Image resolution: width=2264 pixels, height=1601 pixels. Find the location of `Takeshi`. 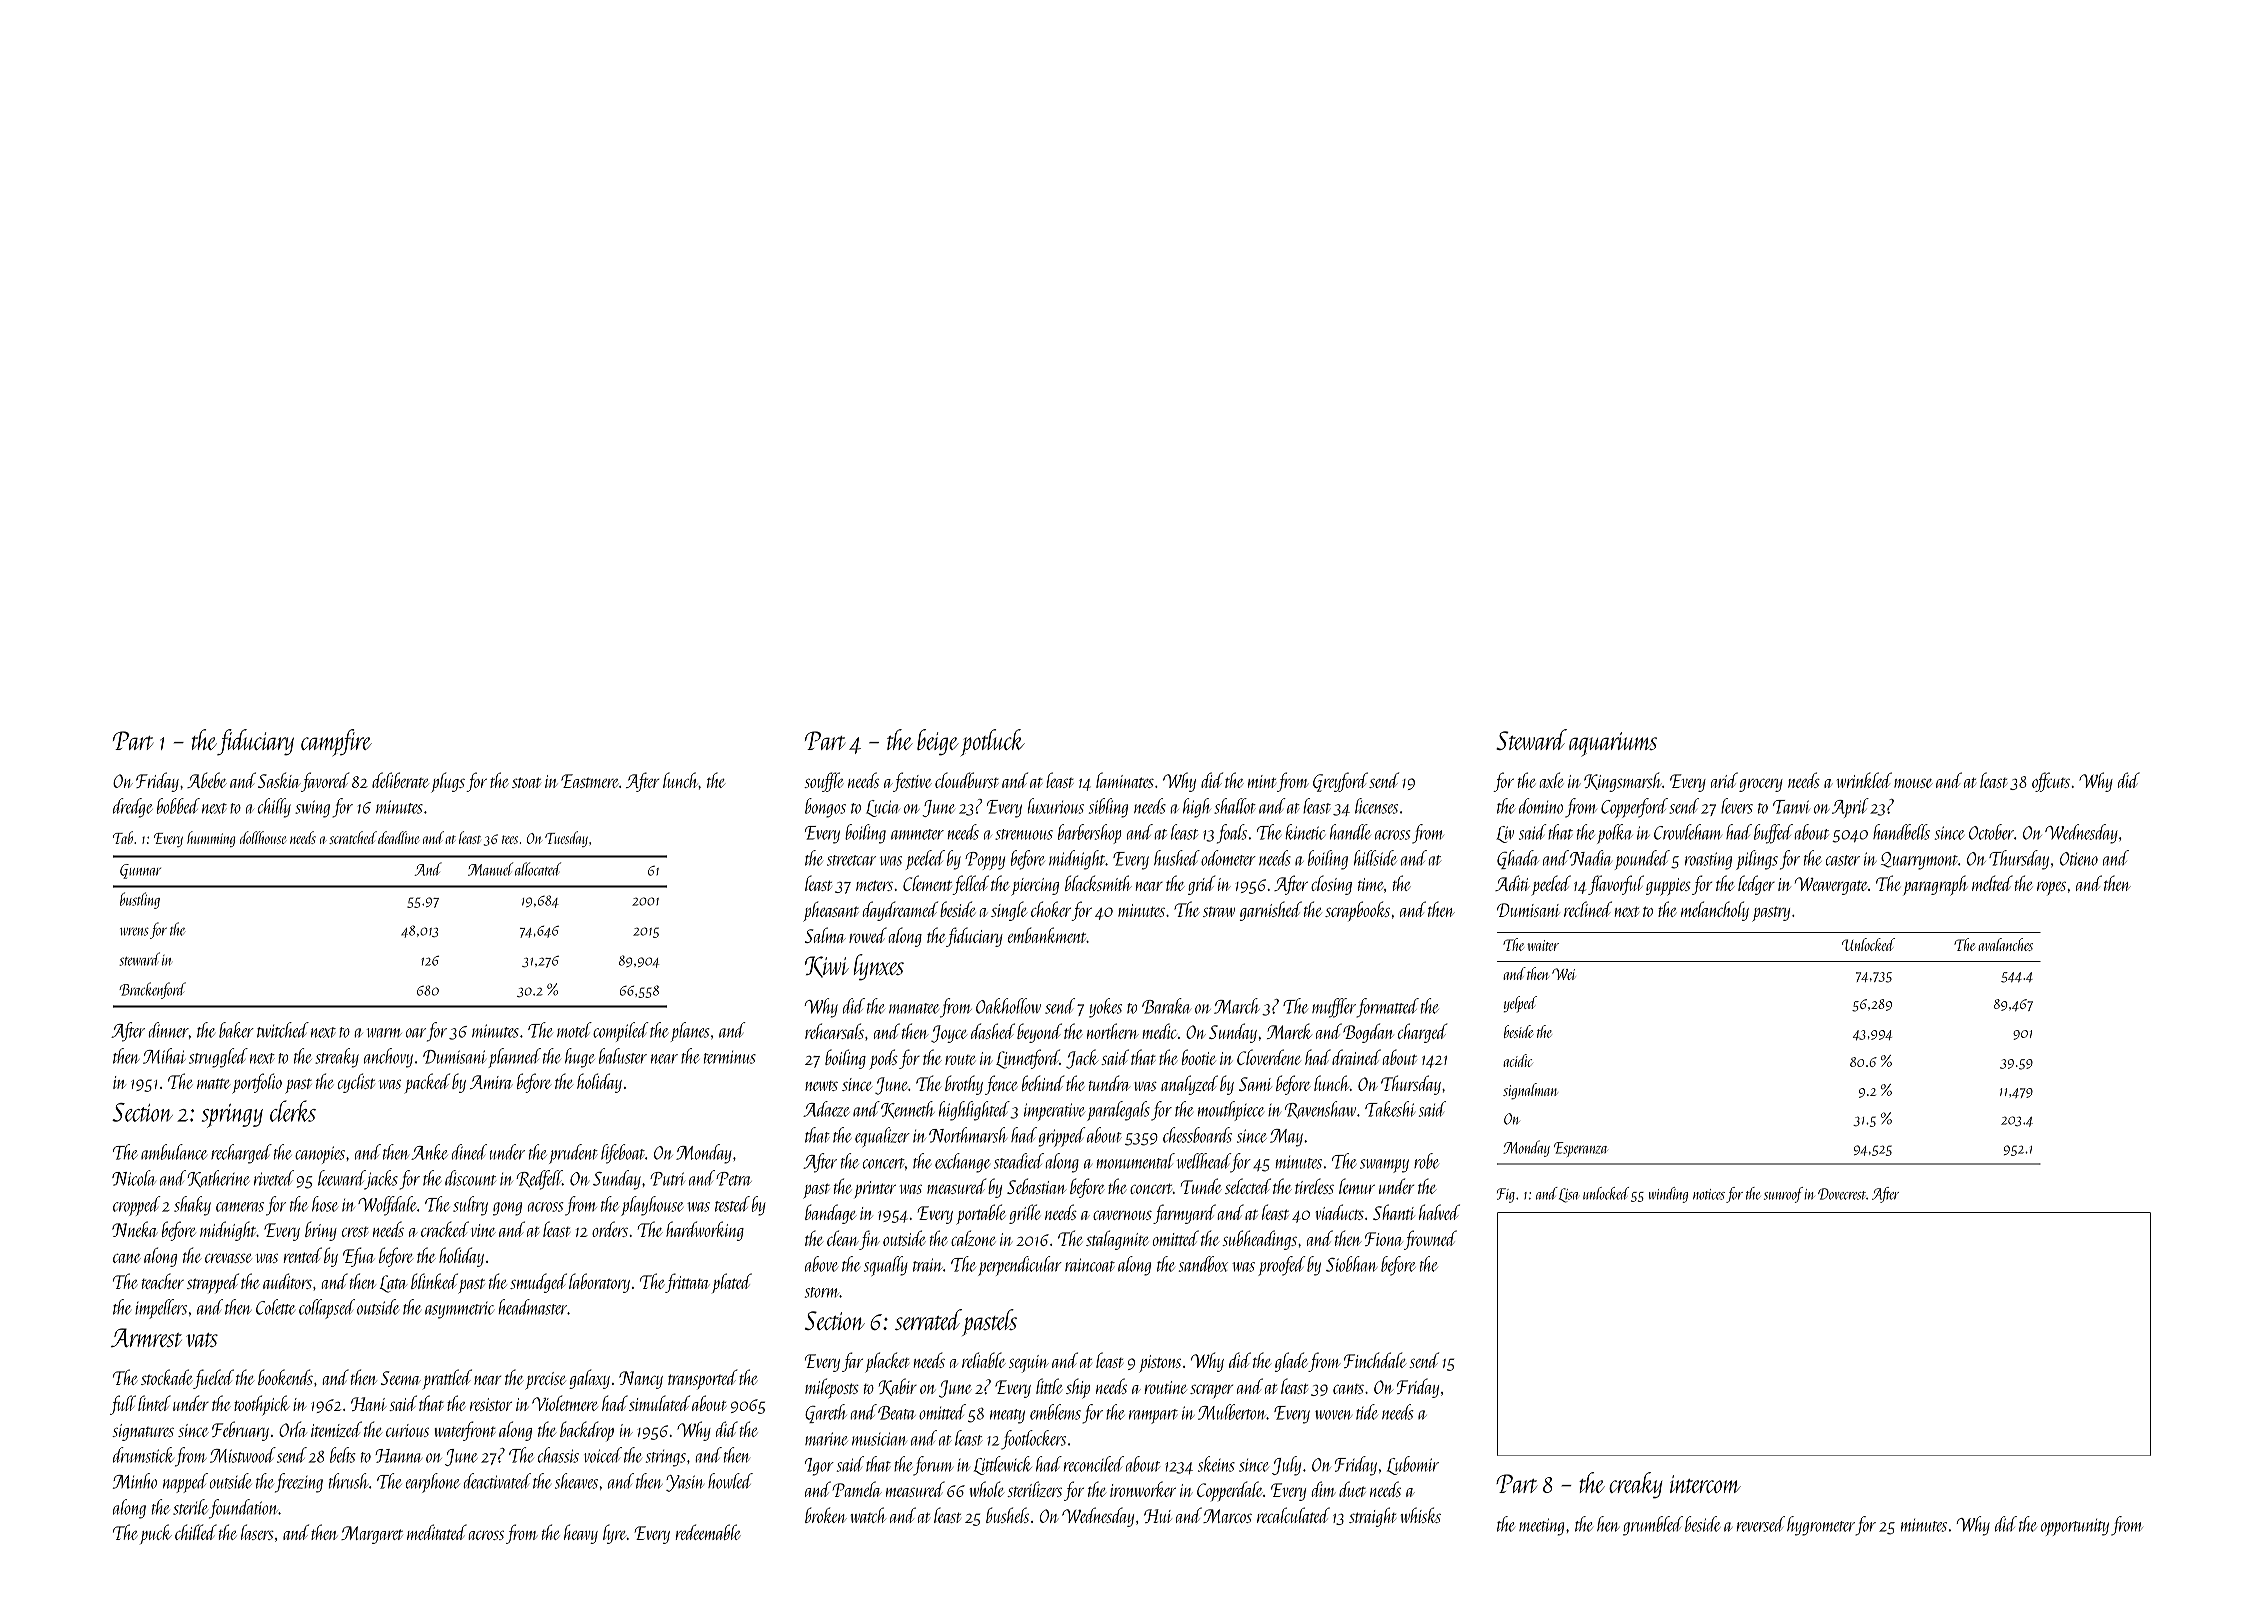

Takeshi is located at coordinates (1390, 1109).
